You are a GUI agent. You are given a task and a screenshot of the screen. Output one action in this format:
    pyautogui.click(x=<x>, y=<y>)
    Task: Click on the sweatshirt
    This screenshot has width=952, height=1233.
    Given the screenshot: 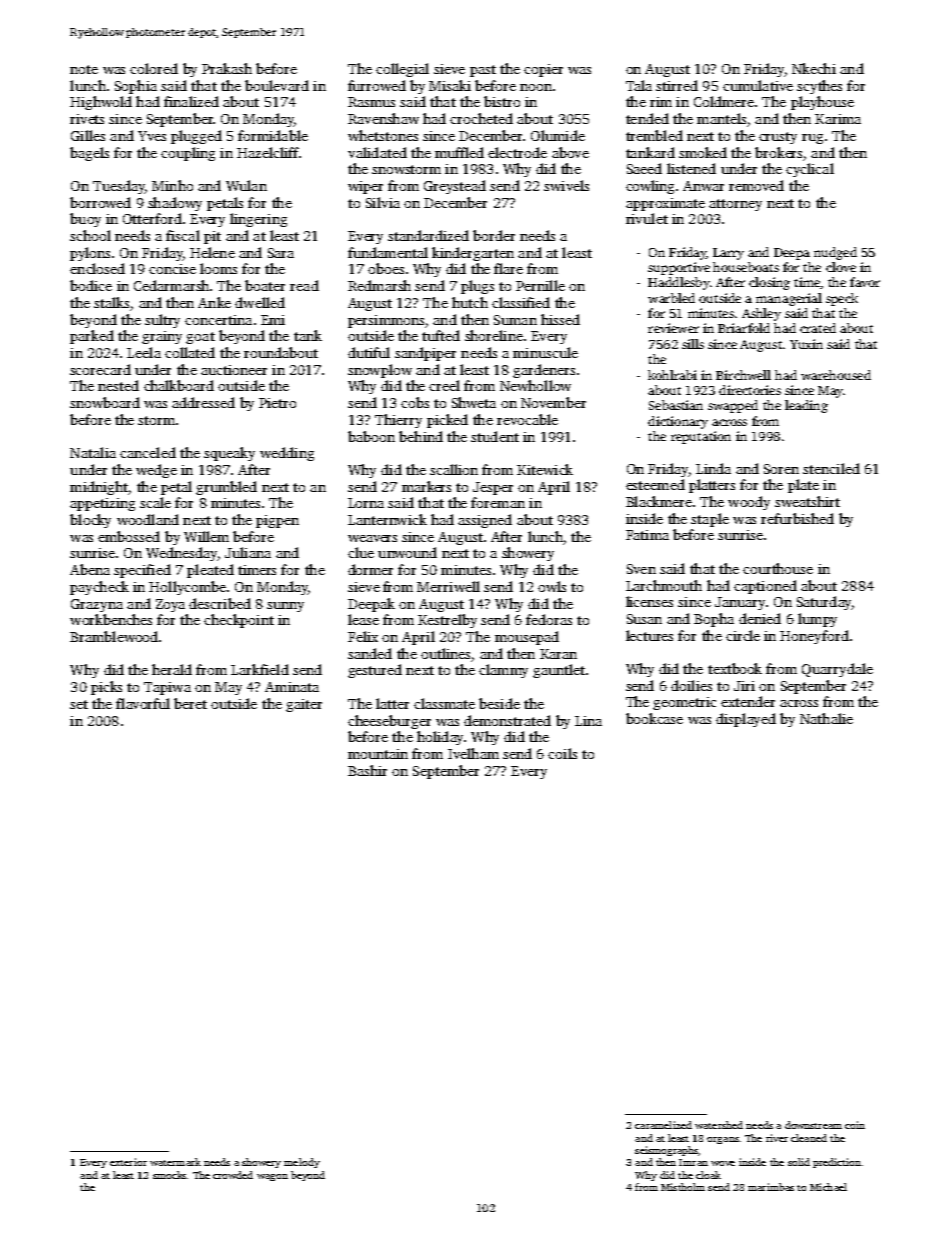 What is the action you would take?
    pyautogui.click(x=807, y=501)
